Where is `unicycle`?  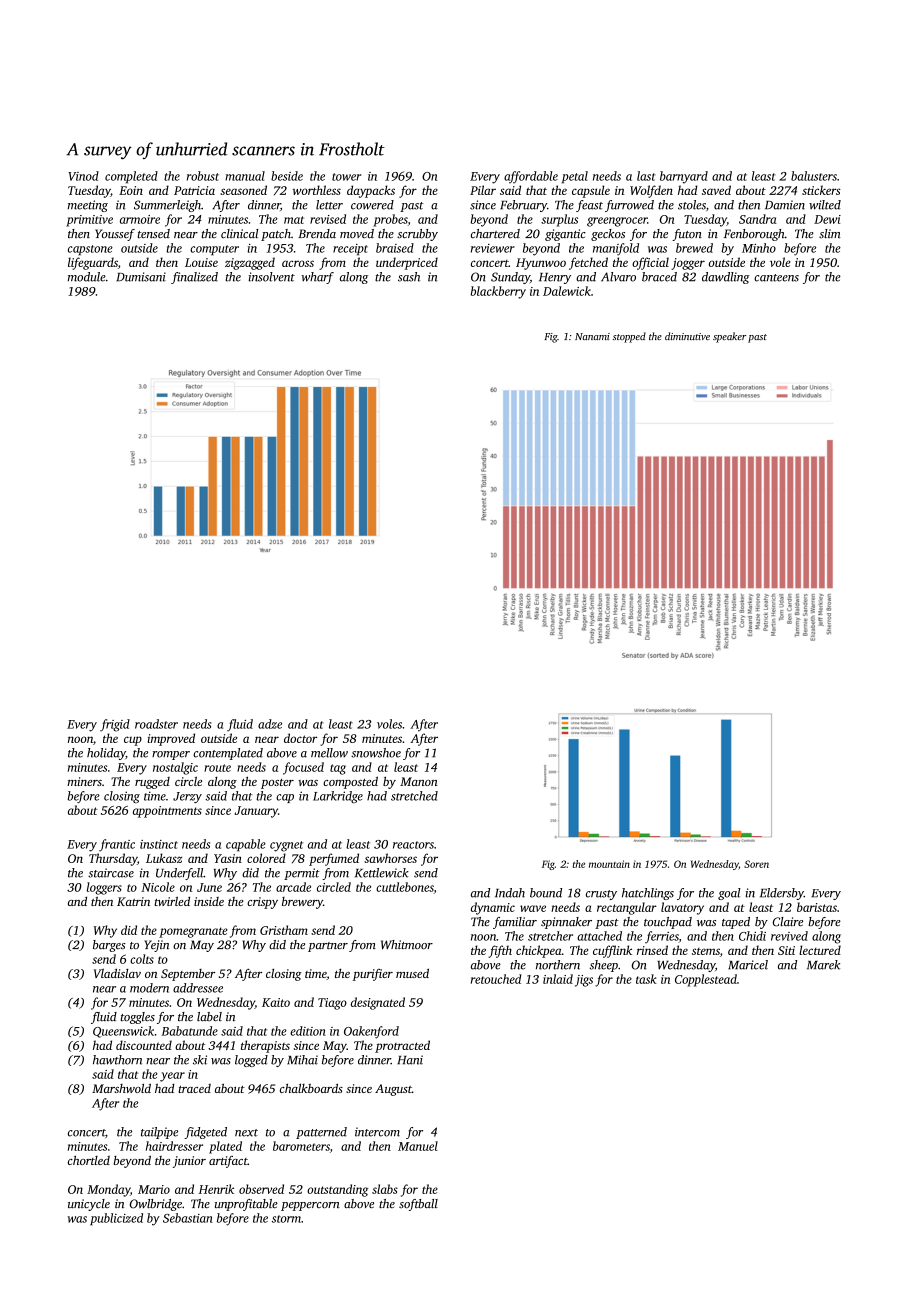 unicycle is located at coordinates (89, 1205).
